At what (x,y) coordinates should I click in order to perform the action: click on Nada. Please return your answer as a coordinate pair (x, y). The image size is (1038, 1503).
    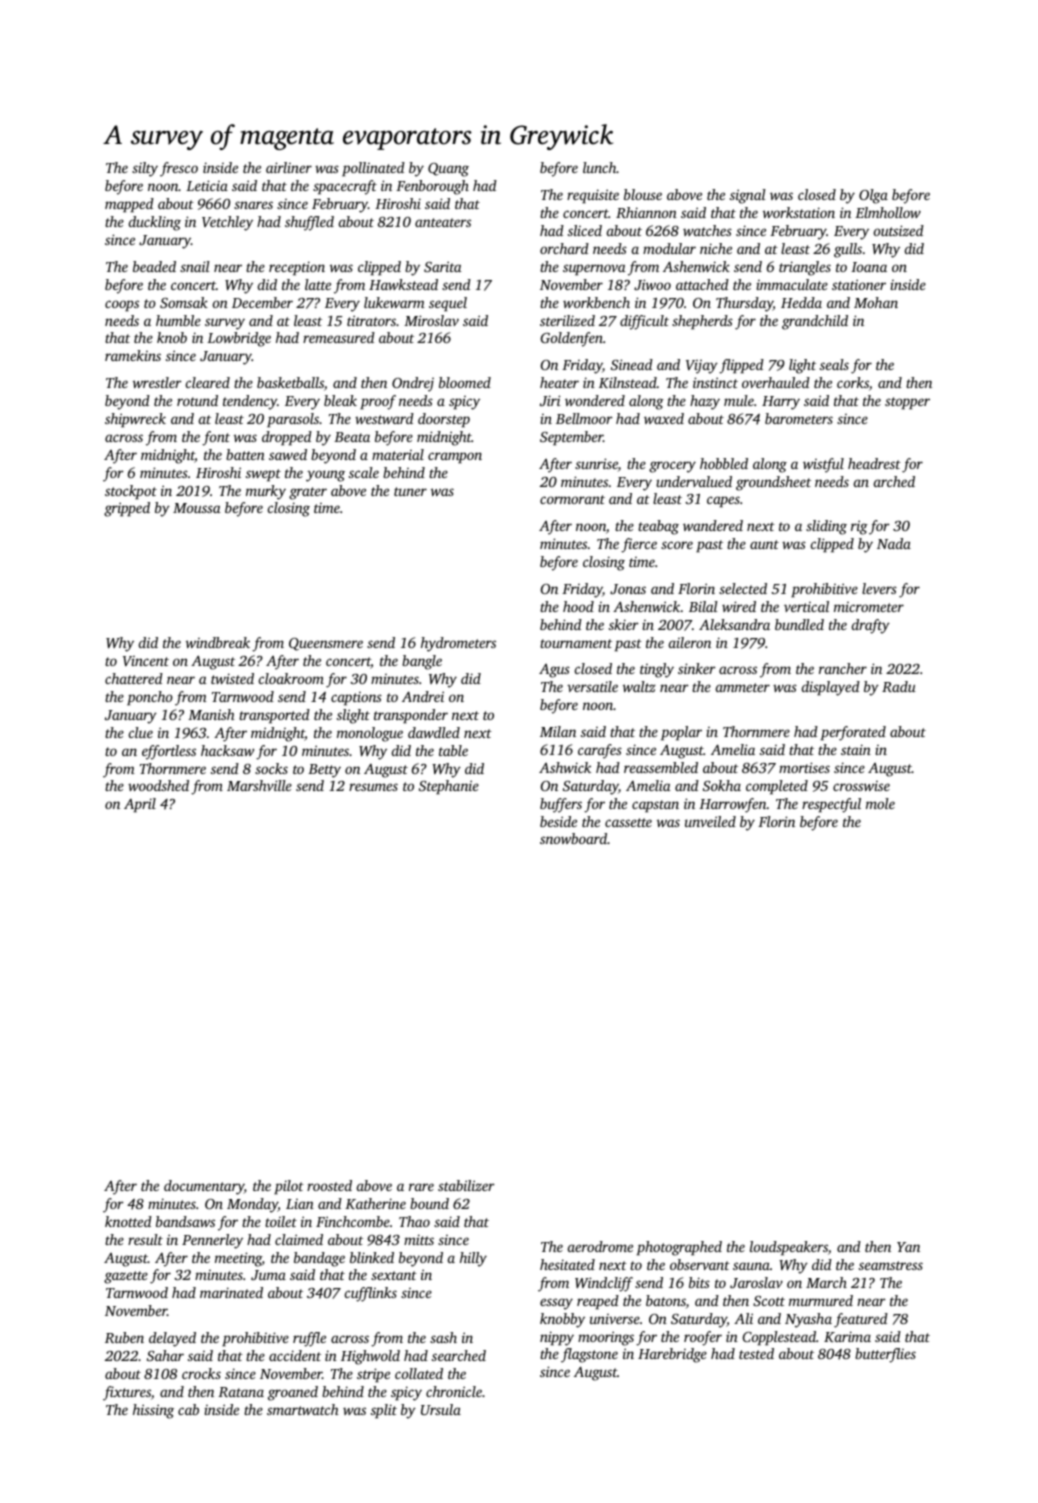
    Looking at the image, I should click on (894, 543).
